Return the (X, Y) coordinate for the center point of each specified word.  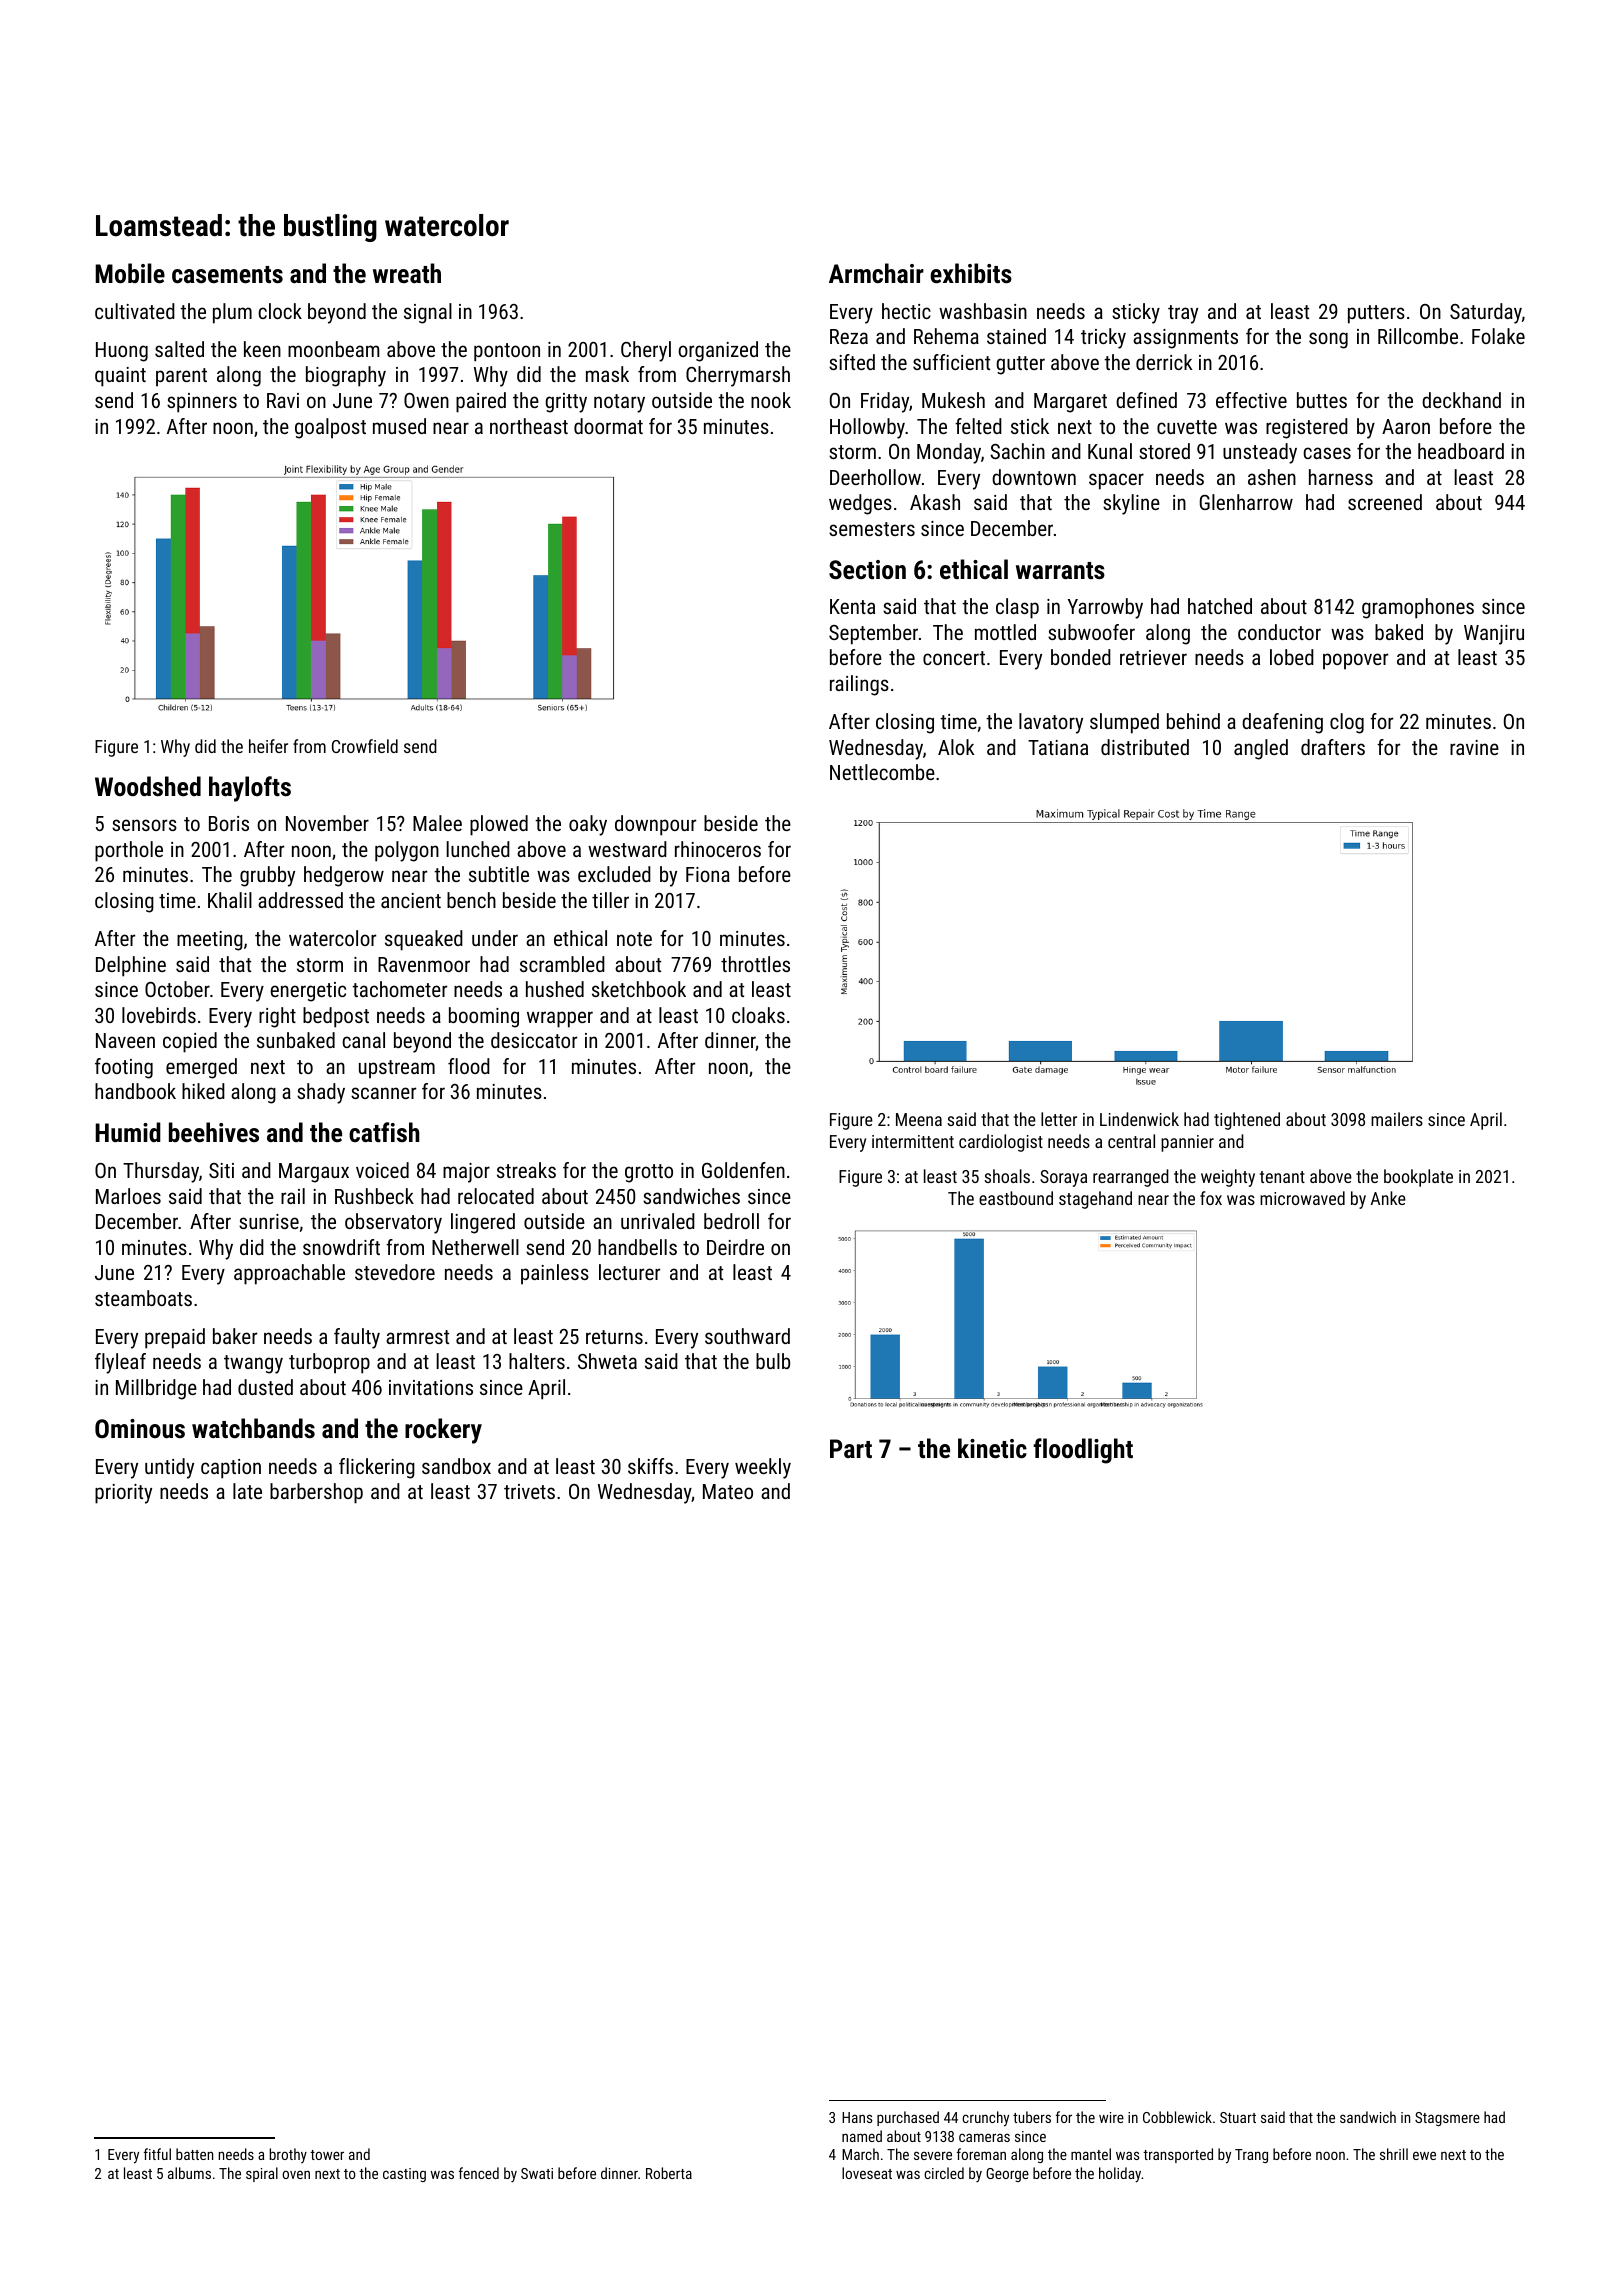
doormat (608, 426)
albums (189, 2173)
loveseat (867, 2173)
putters (1376, 314)
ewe (1424, 2155)
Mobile (130, 273)
